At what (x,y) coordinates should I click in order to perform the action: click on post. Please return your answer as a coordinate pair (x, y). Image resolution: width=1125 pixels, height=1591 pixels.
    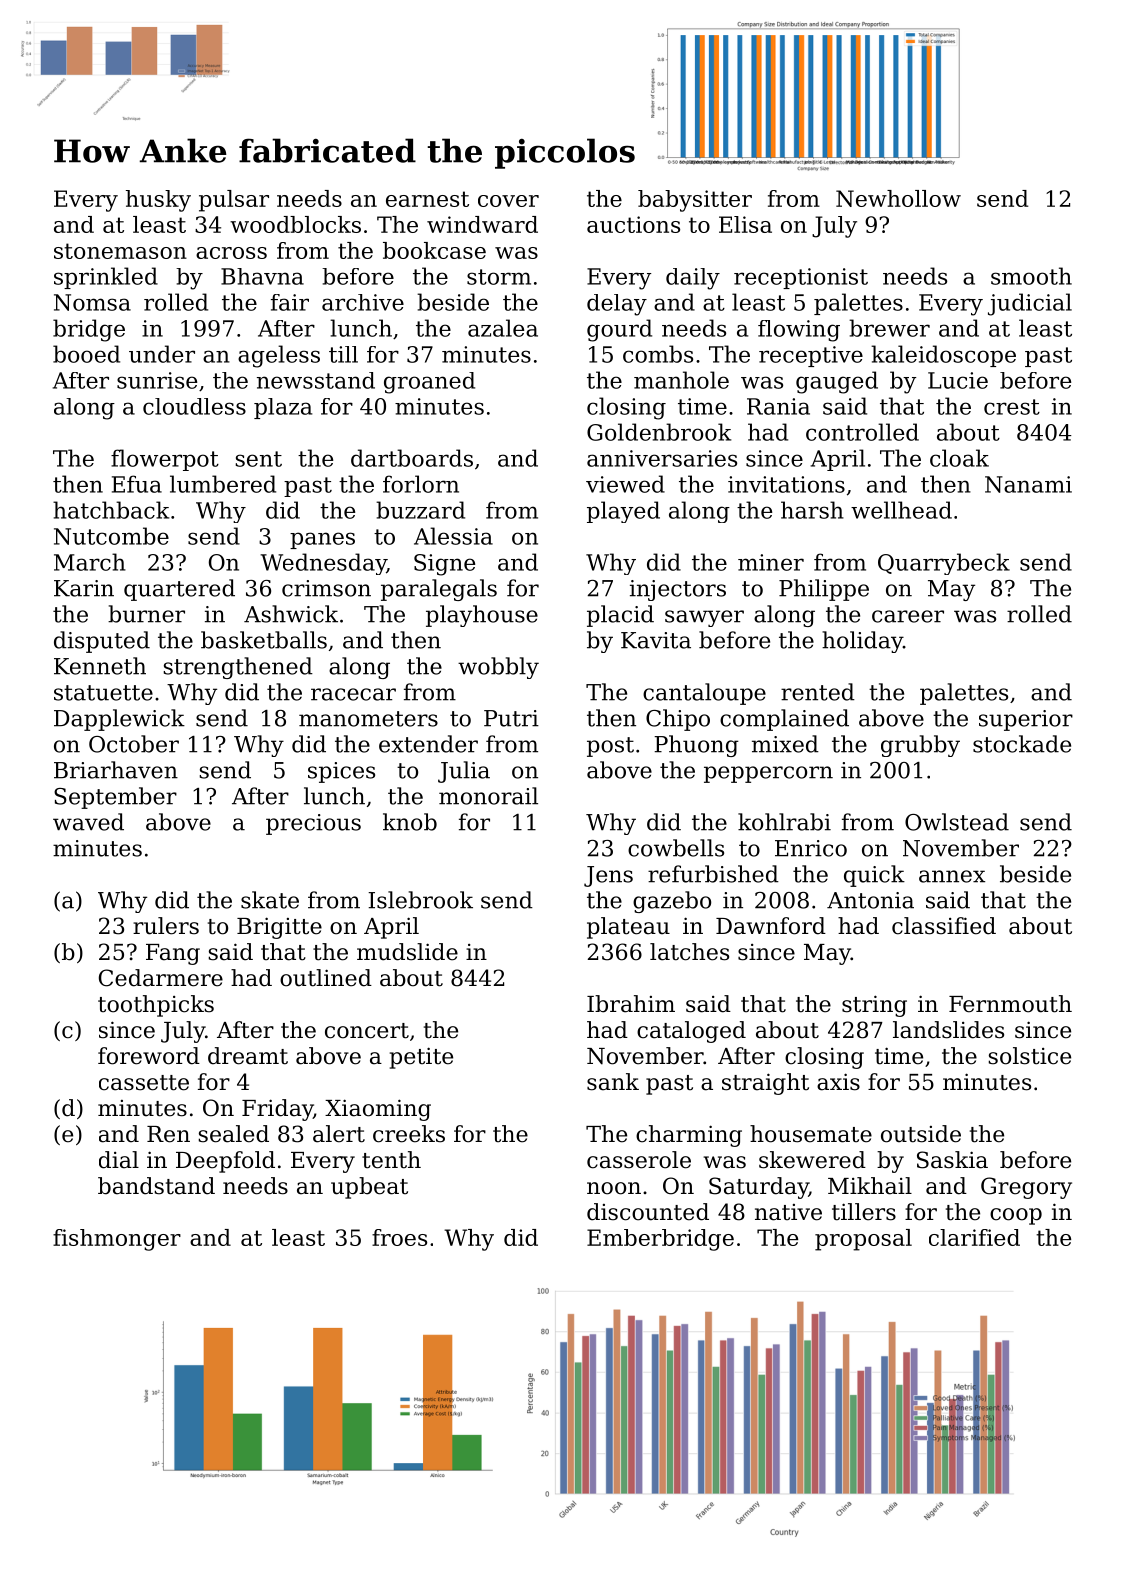
    Looking at the image, I should click on (610, 747).
